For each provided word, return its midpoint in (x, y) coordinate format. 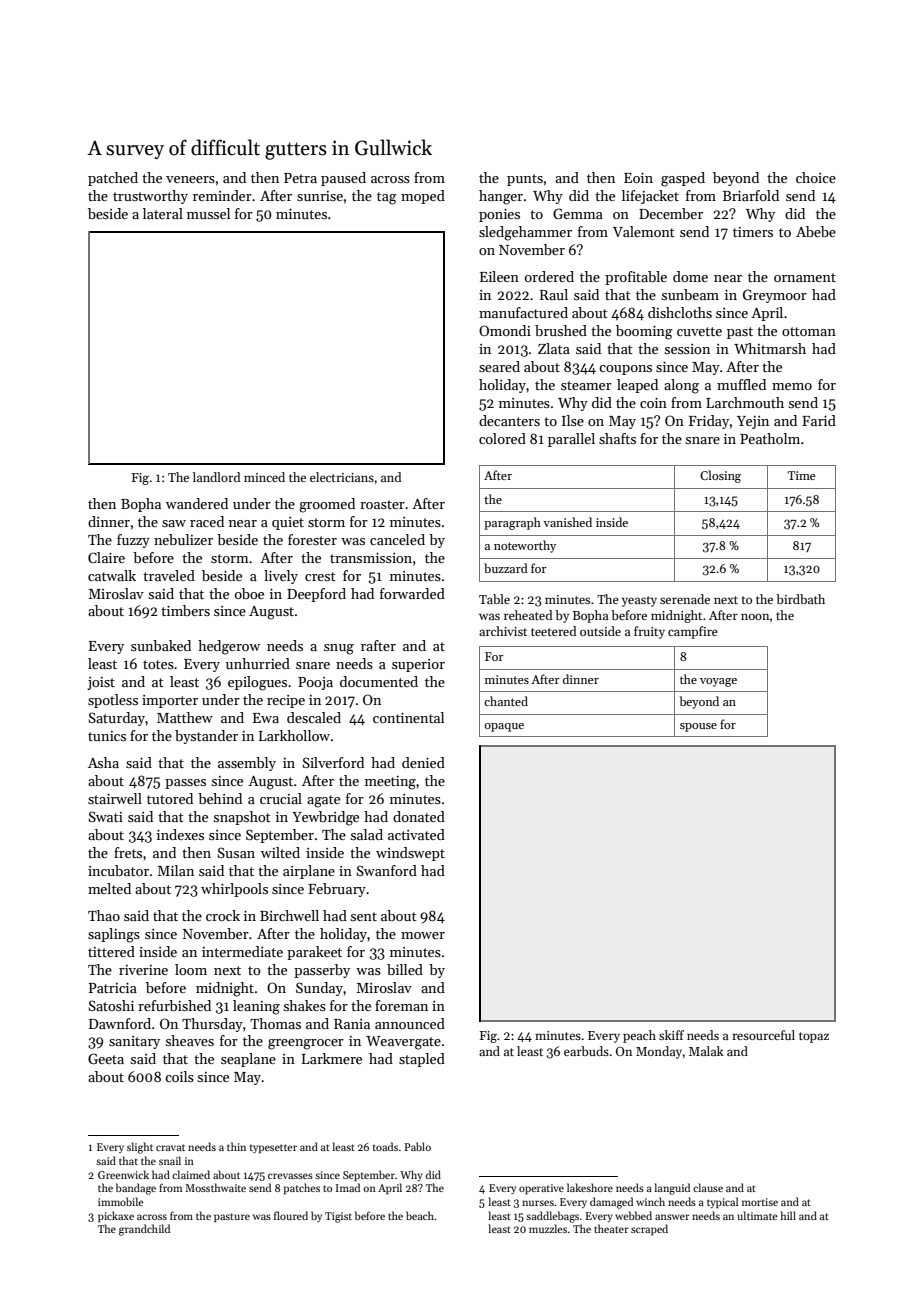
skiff (671, 1035)
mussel (208, 213)
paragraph (512, 523)
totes (158, 664)
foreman (401, 1005)
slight (140, 1148)
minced (264, 477)
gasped (683, 179)
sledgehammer (525, 233)
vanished (567, 522)
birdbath (800, 599)
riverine (143, 970)
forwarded (412, 593)
